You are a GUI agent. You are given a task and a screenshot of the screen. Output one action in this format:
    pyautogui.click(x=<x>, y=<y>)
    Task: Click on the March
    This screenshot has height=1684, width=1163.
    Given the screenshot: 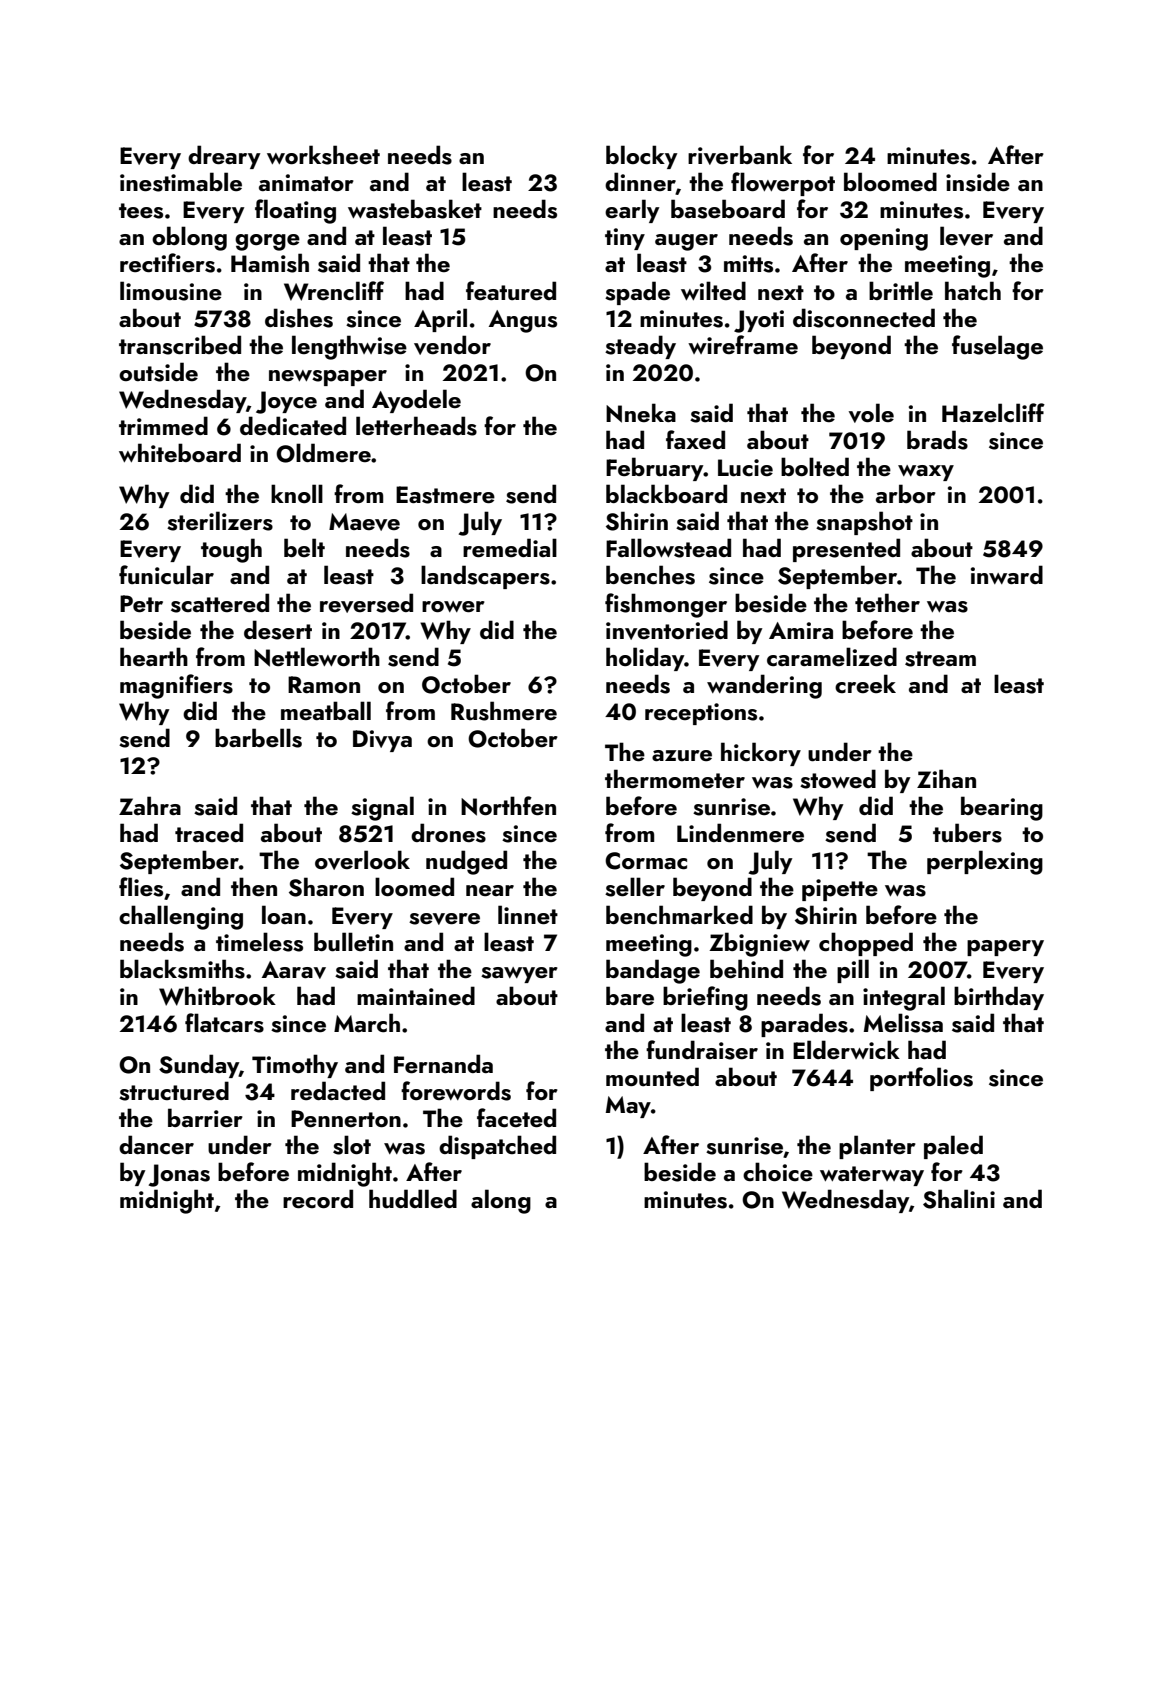 What is the action you would take?
    pyautogui.click(x=367, y=1022)
